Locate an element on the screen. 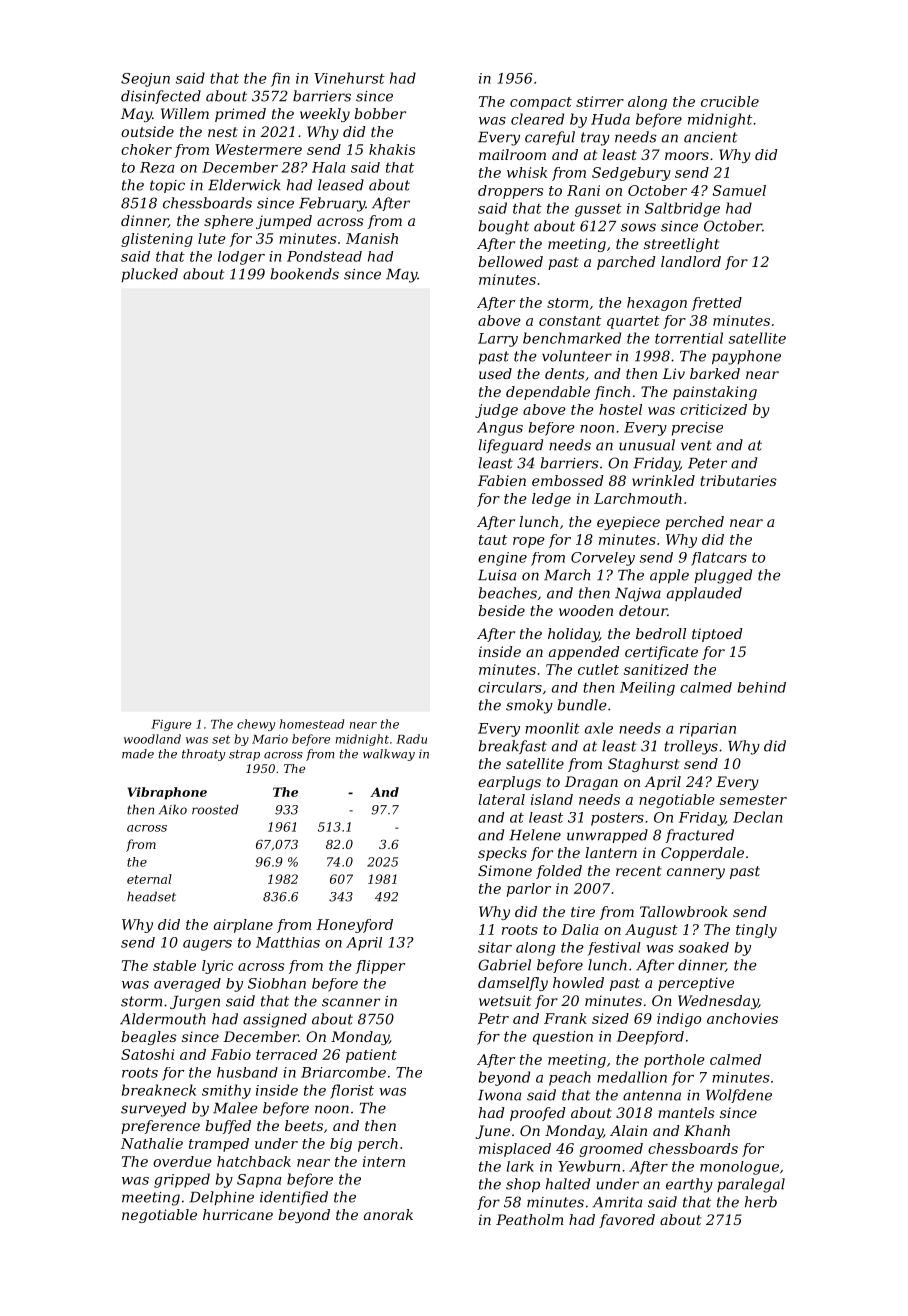 The width and height of the screenshot is (908, 1316). Jurgen is located at coordinates (195, 1003).
